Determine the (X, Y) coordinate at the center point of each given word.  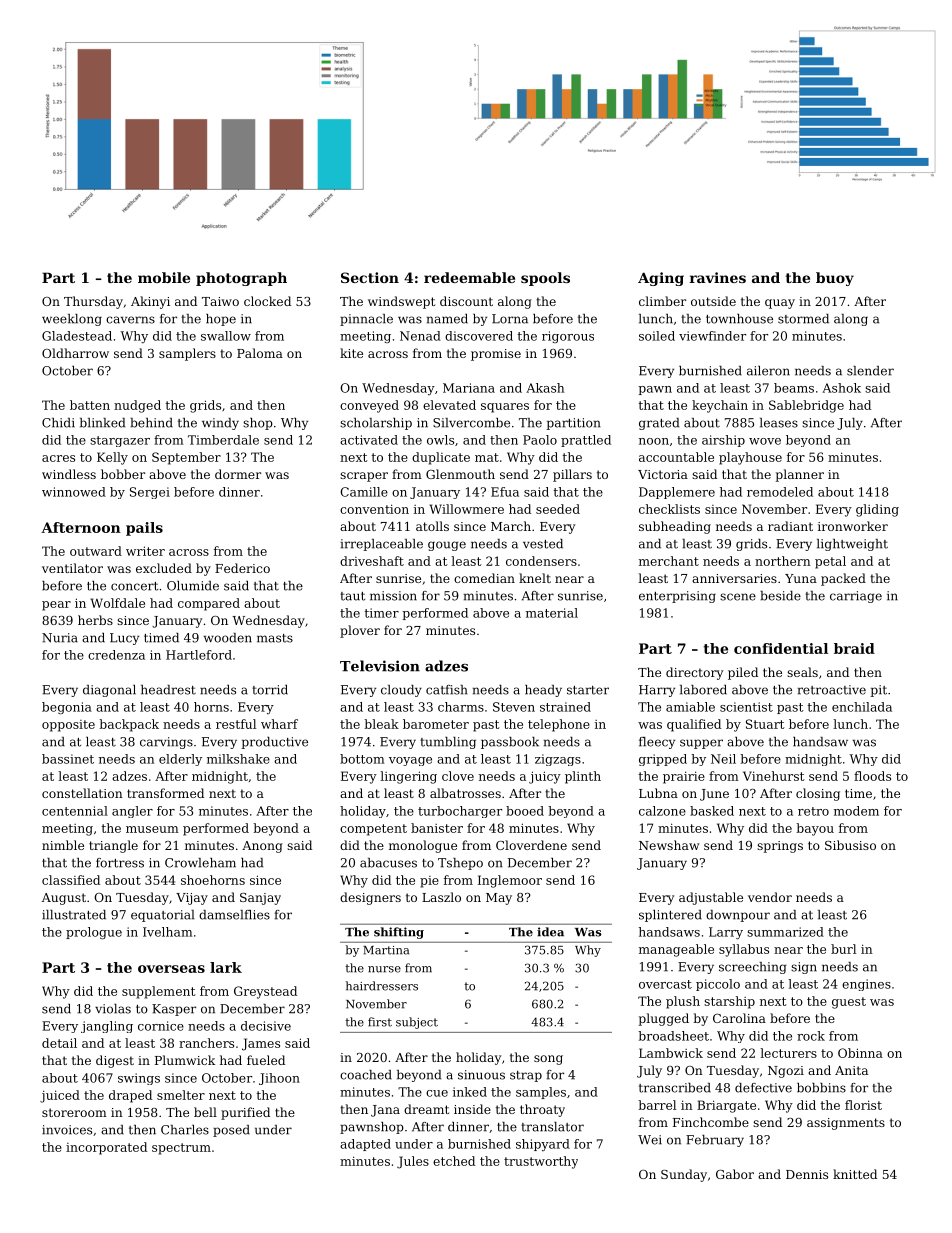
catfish (447, 690)
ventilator (72, 568)
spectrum (181, 1149)
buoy (835, 279)
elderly (180, 760)
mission (393, 596)
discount (466, 301)
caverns (130, 320)
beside (780, 596)
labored (703, 690)
